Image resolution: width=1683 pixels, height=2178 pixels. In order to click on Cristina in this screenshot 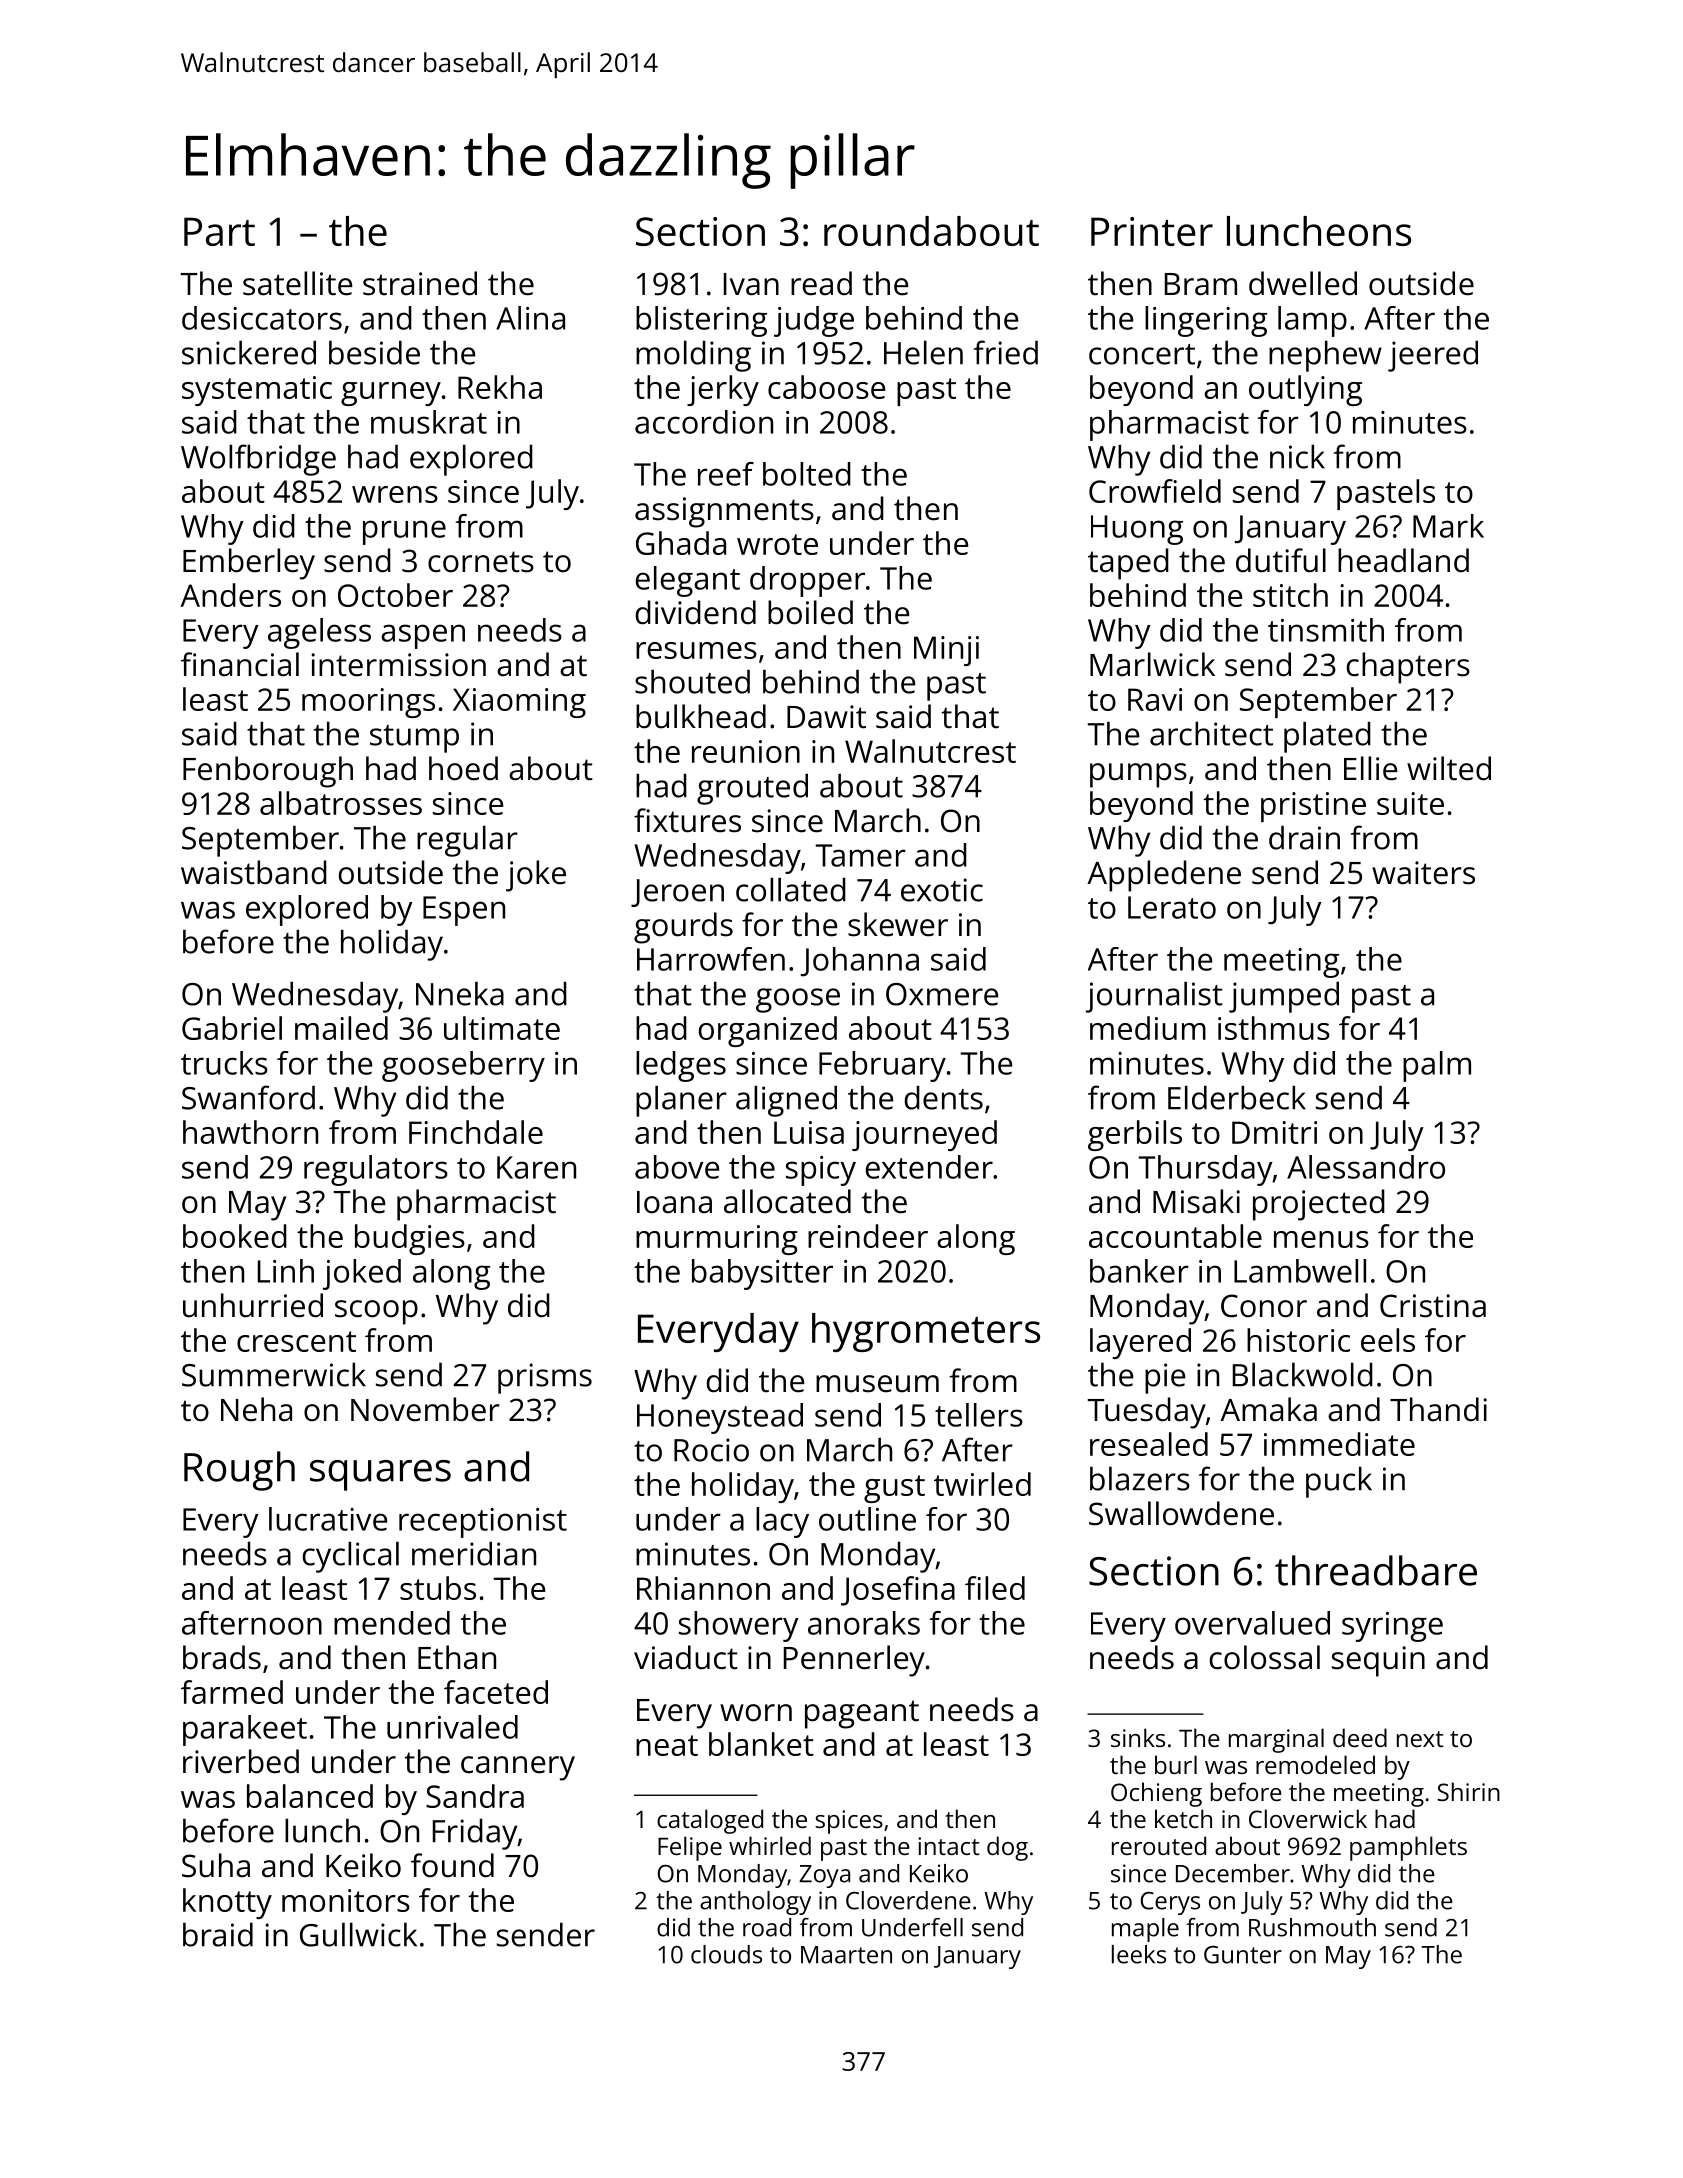, I will do `click(1433, 1306)`.
